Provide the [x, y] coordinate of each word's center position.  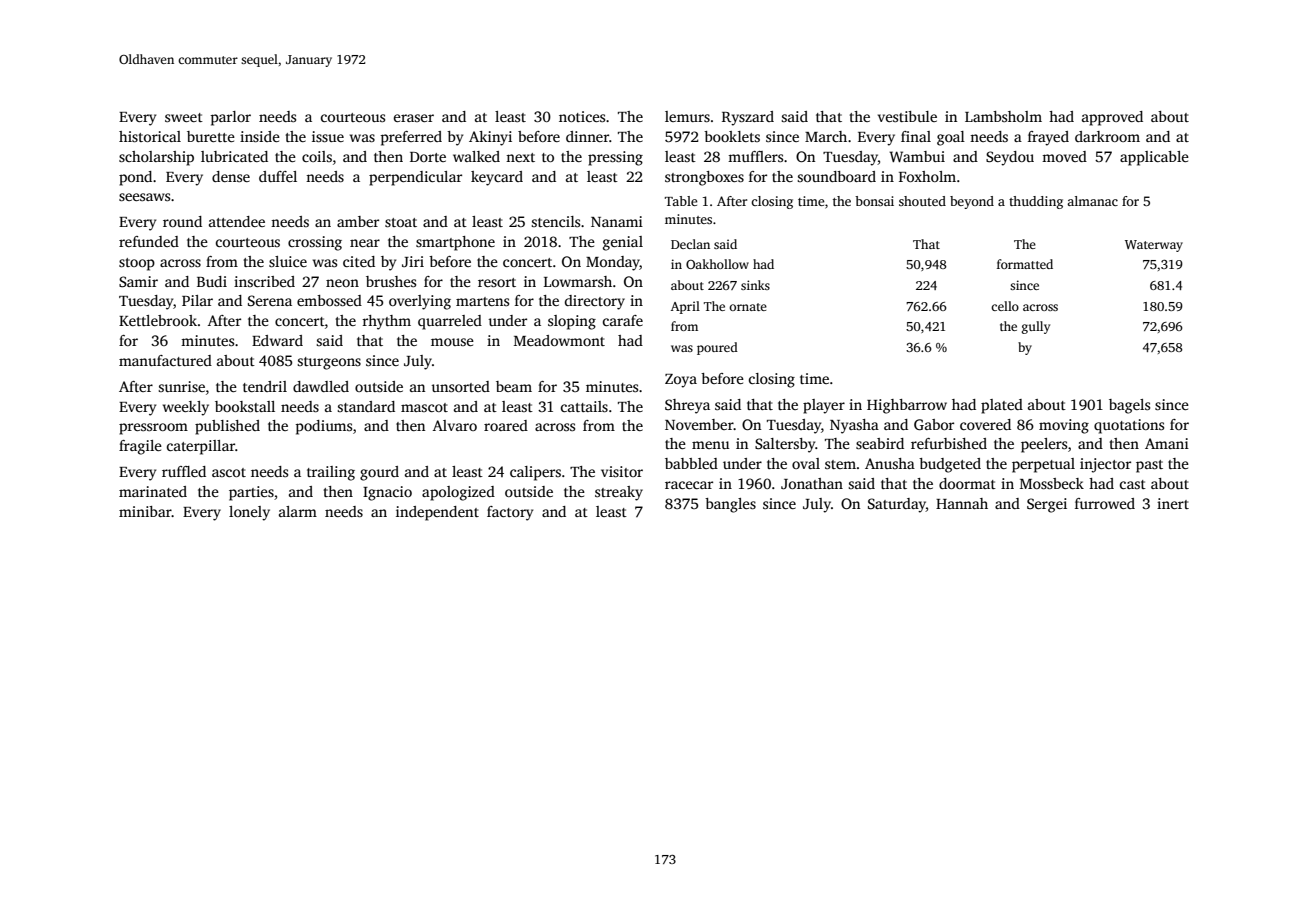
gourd [379, 473]
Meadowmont [559, 340]
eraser [414, 118]
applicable [1154, 158]
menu [710, 445]
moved [1064, 156]
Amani [1167, 443]
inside [260, 136]
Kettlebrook [158, 320]
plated [1002, 406]
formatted [1025, 264]
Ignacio [387, 493]
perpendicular [415, 178]
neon [342, 283]
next [520, 157]
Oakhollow [717, 264]
